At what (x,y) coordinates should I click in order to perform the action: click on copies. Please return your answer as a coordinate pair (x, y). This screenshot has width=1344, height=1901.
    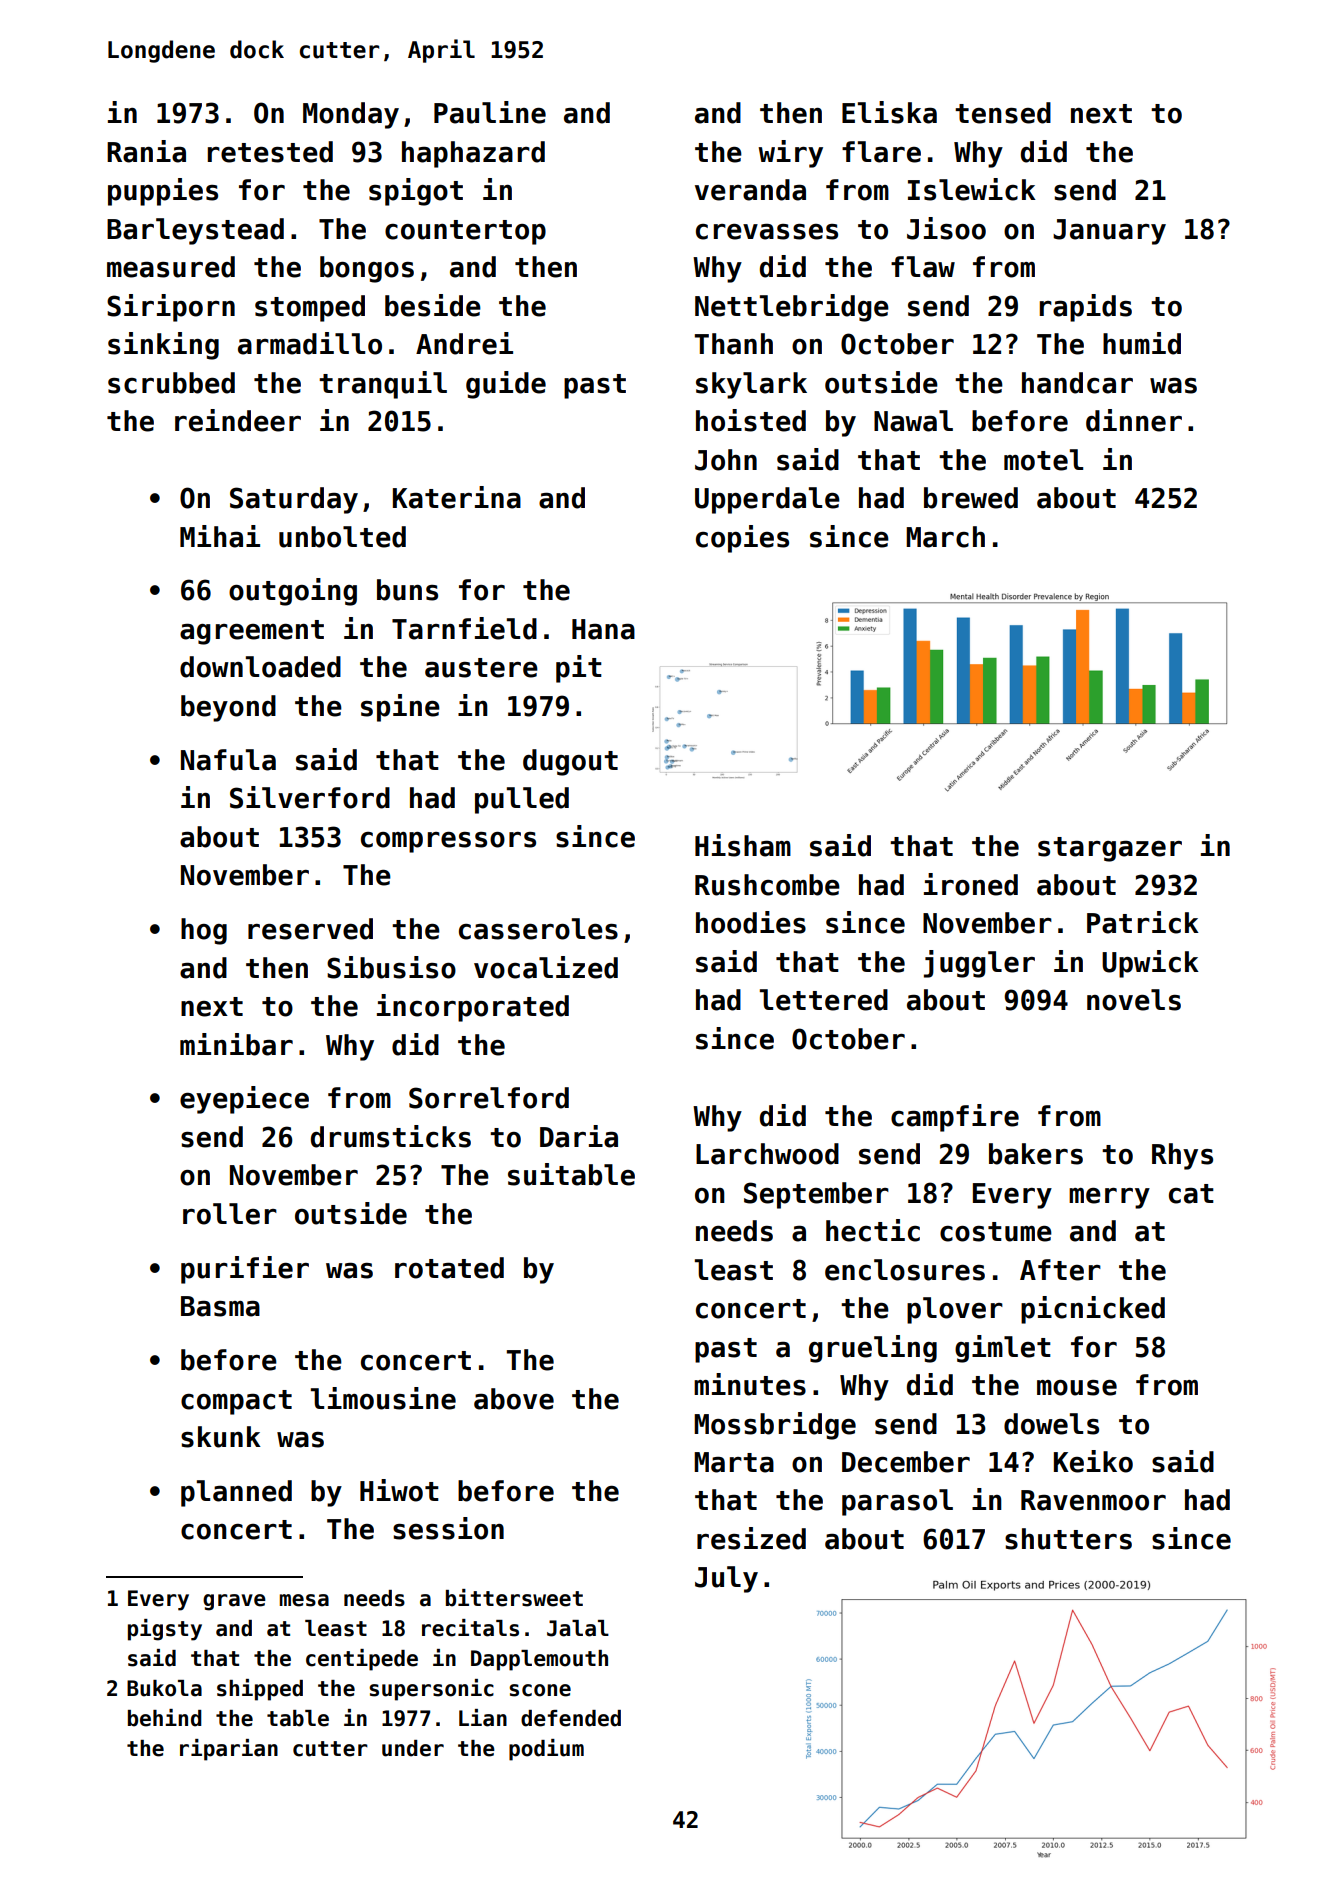
    Looking at the image, I should click on (742, 539).
